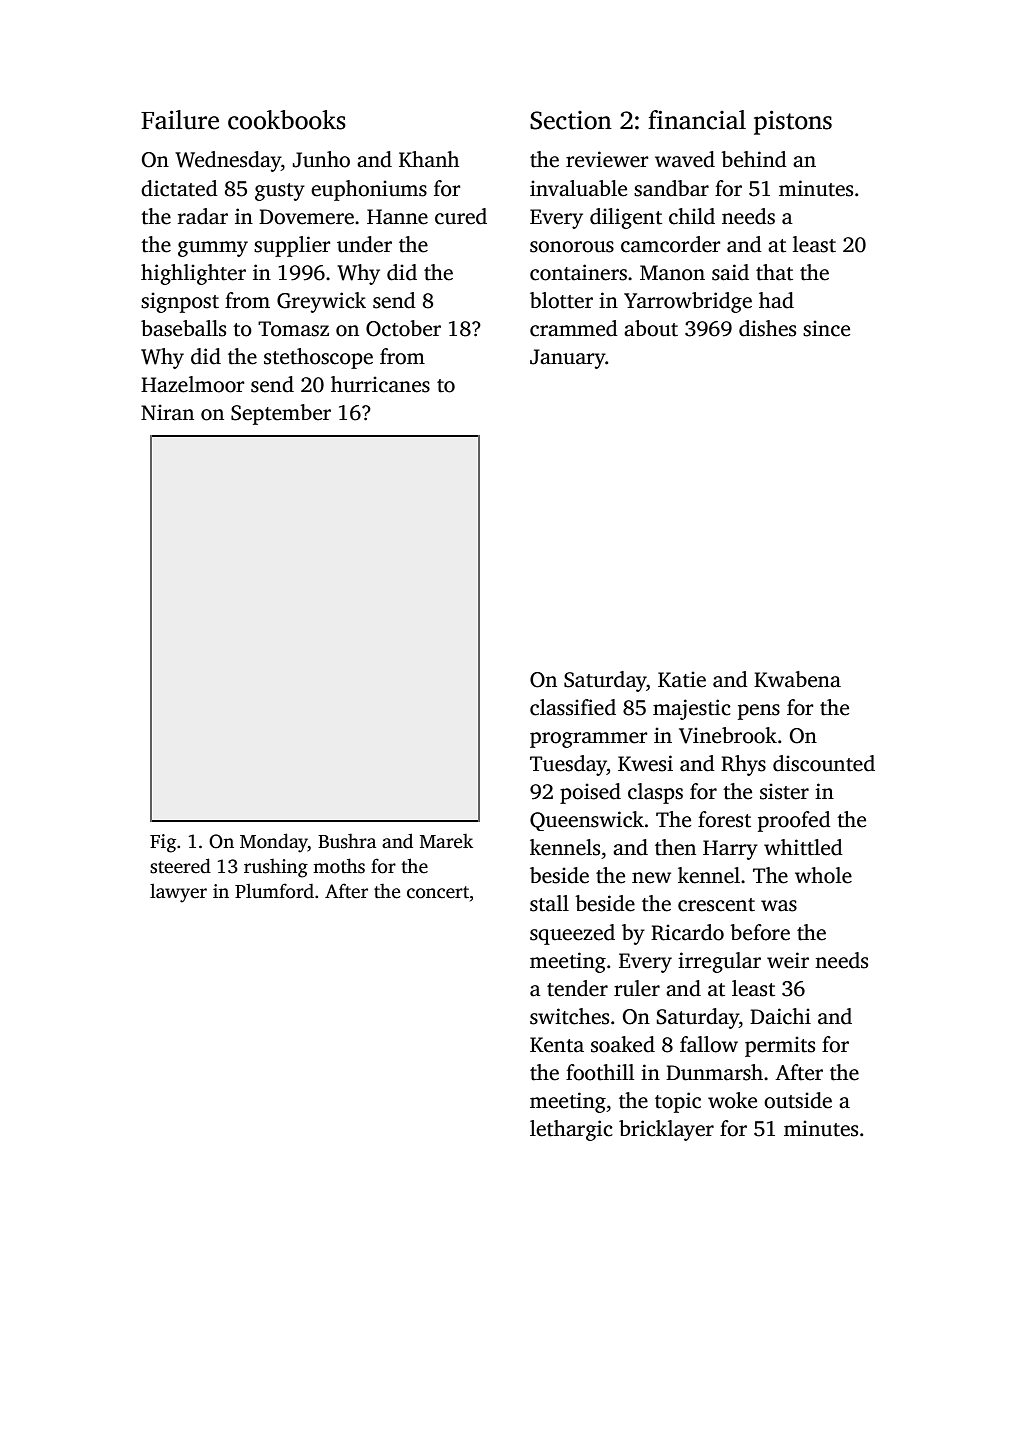 The image size is (1018, 1446). I want to click on stall, so click(549, 903).
